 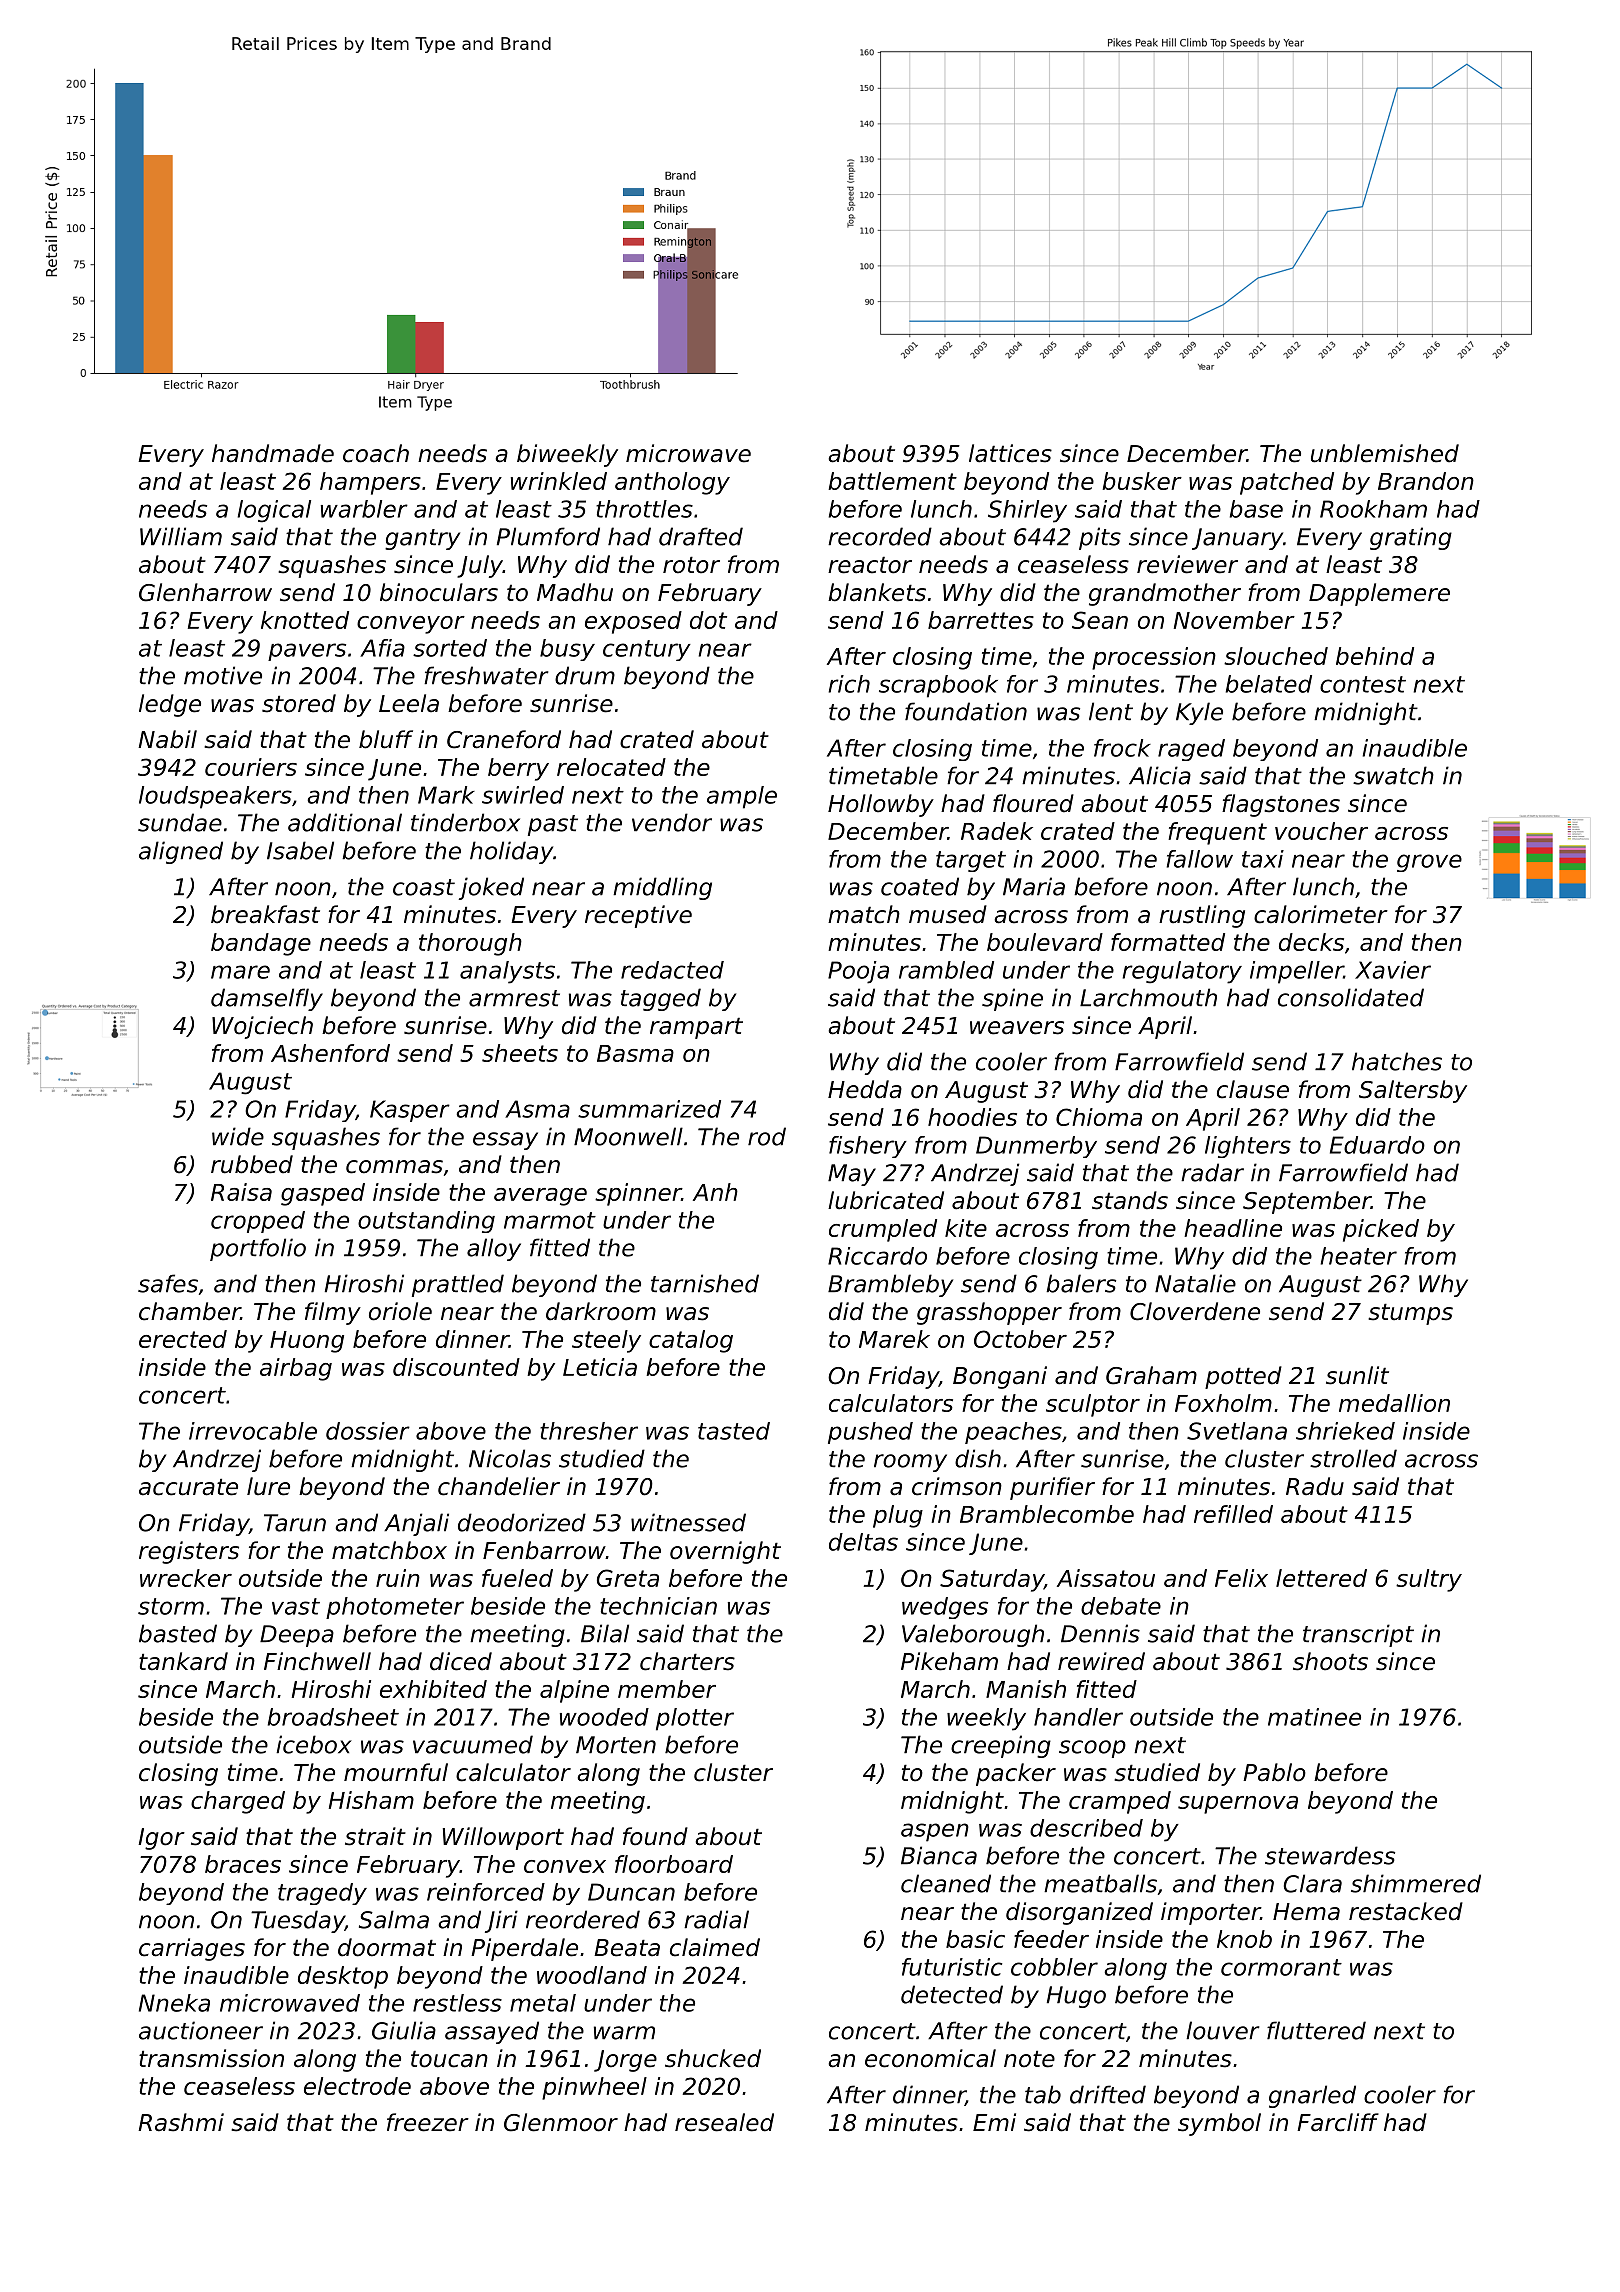 What do you see at coordinates (1233, 1514) in the screenshot?
I see `refilled` at bounding box center [1233, 1514].
